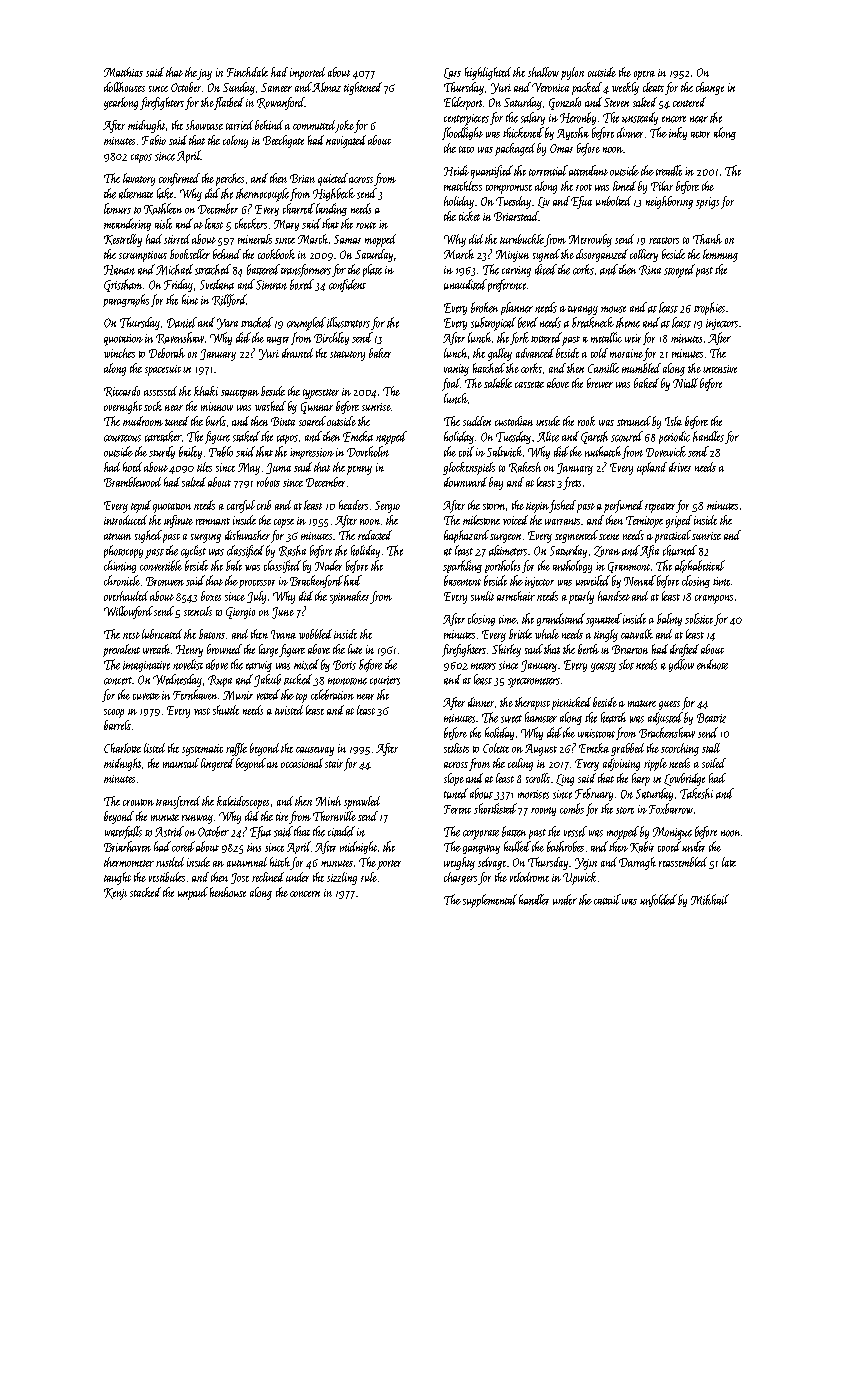 The height and width of the screenshot is (1400, 849). Describe the element at coordinates (490, 901) in the screenshot. I see `supplemental` at that location.
